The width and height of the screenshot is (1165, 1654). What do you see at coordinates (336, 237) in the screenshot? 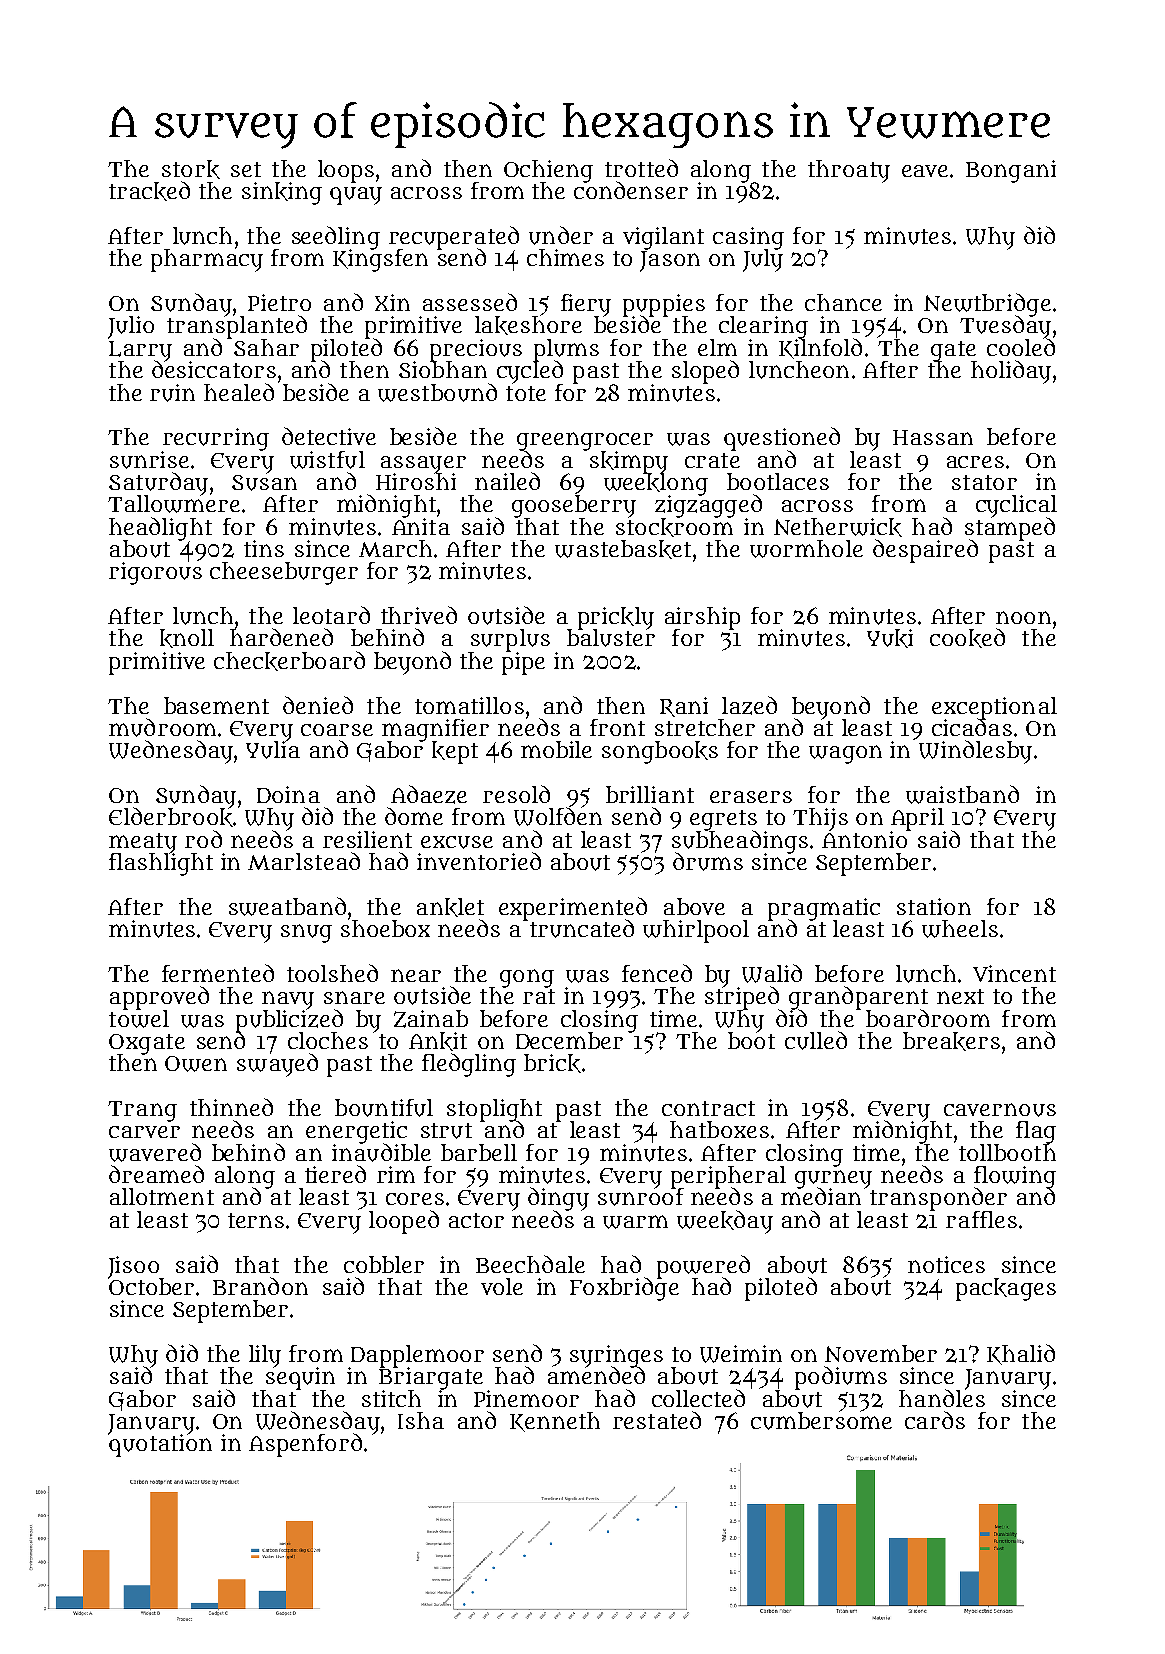
I see `seedling` at bounding box center [336, 237].
